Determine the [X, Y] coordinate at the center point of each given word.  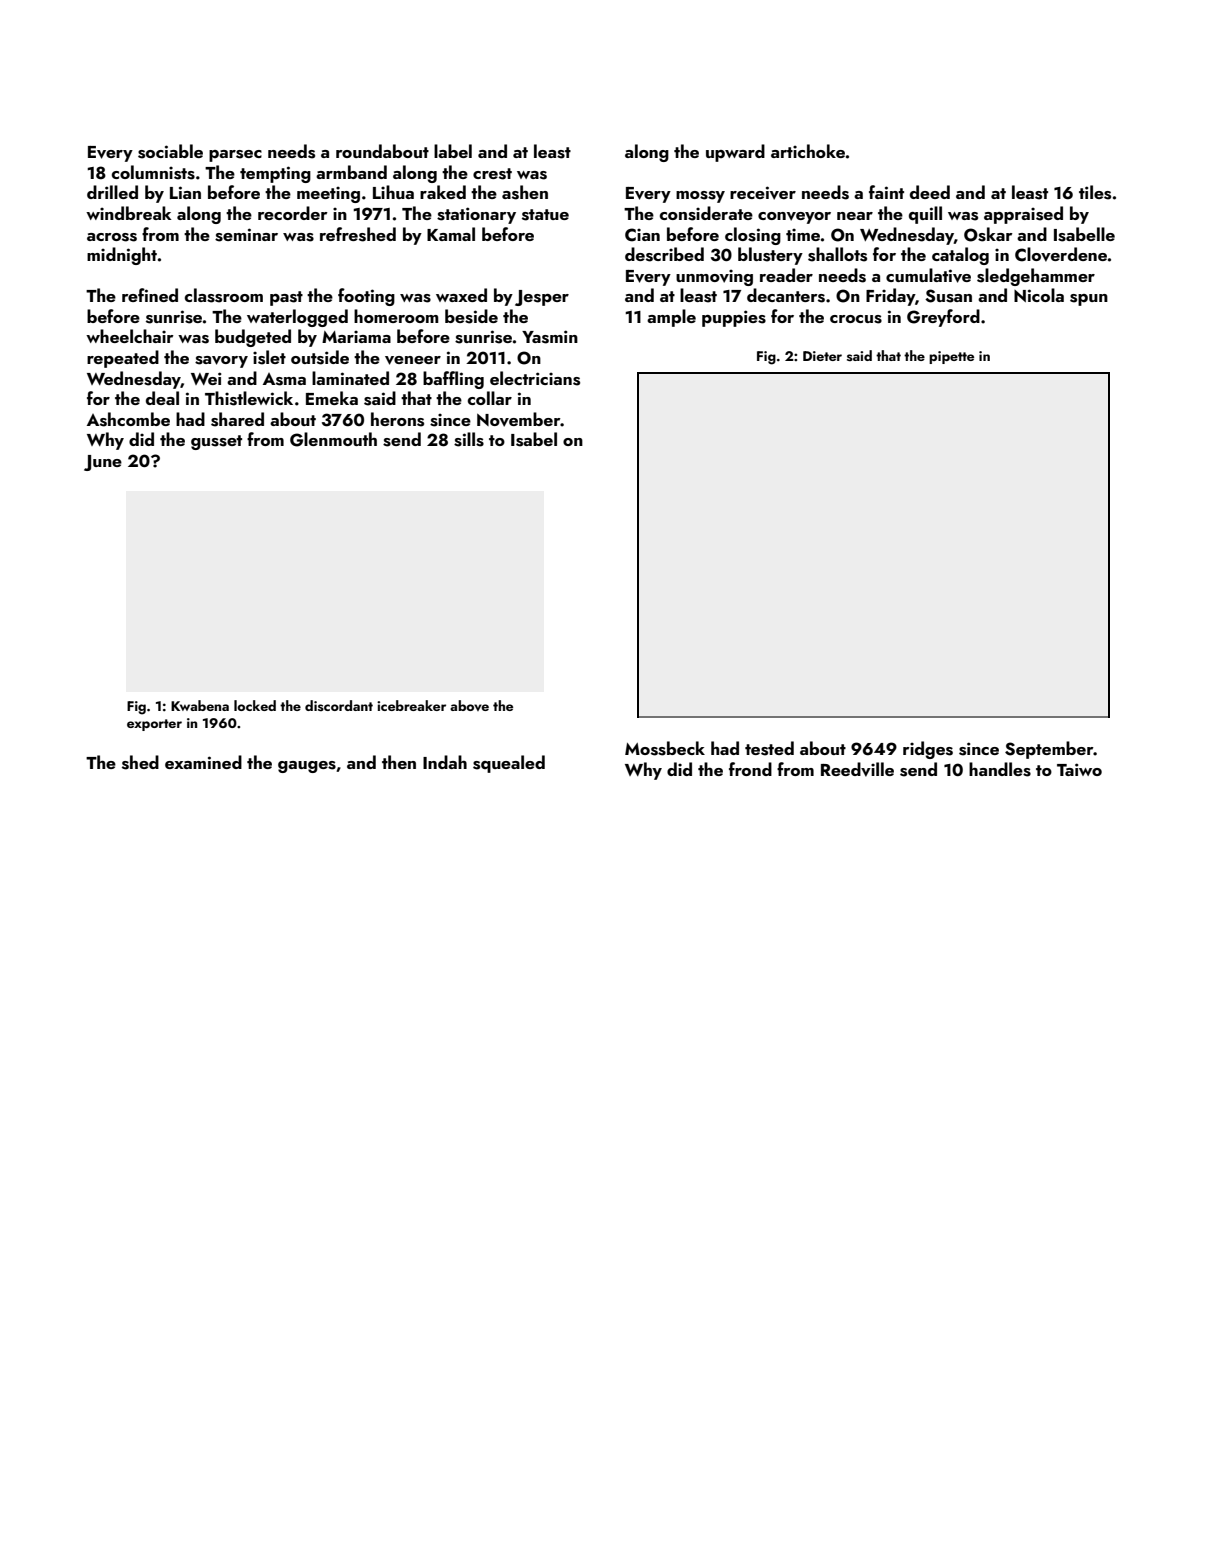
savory [221, 362]
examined [203, 762]
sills [469, 439]
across [112, 237]
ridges [928, 750]
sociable [170, 151]
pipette [951, 357]
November [519, 419]
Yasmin [550, 337]
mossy [700, 197]
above [469, 705]
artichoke [808, 151]
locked [255, 705]
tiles [1095, 192]
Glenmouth [333, 439]
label [453, 151]
